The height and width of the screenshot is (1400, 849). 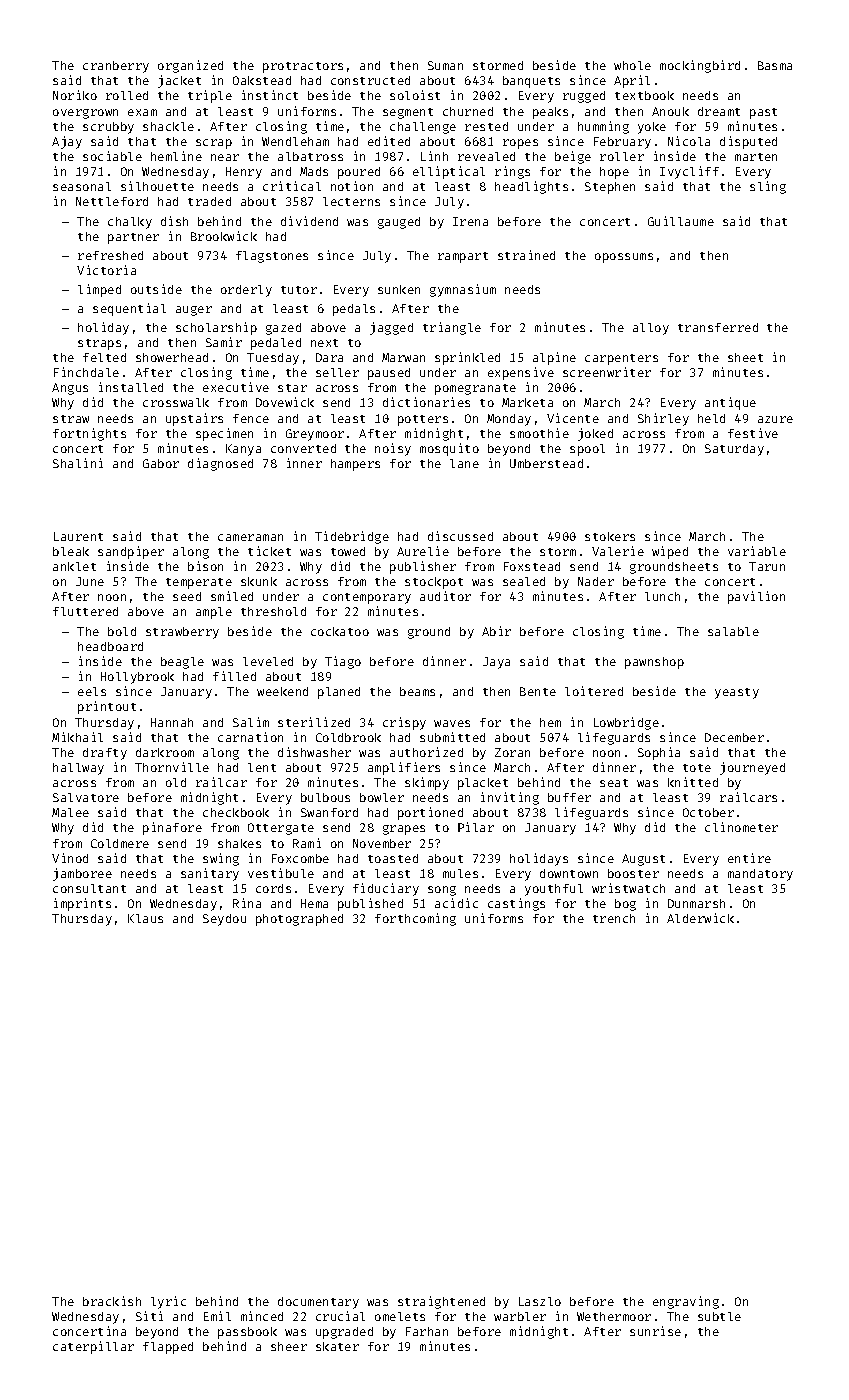 I want to click on Bente, so click(x=538, y=691).
